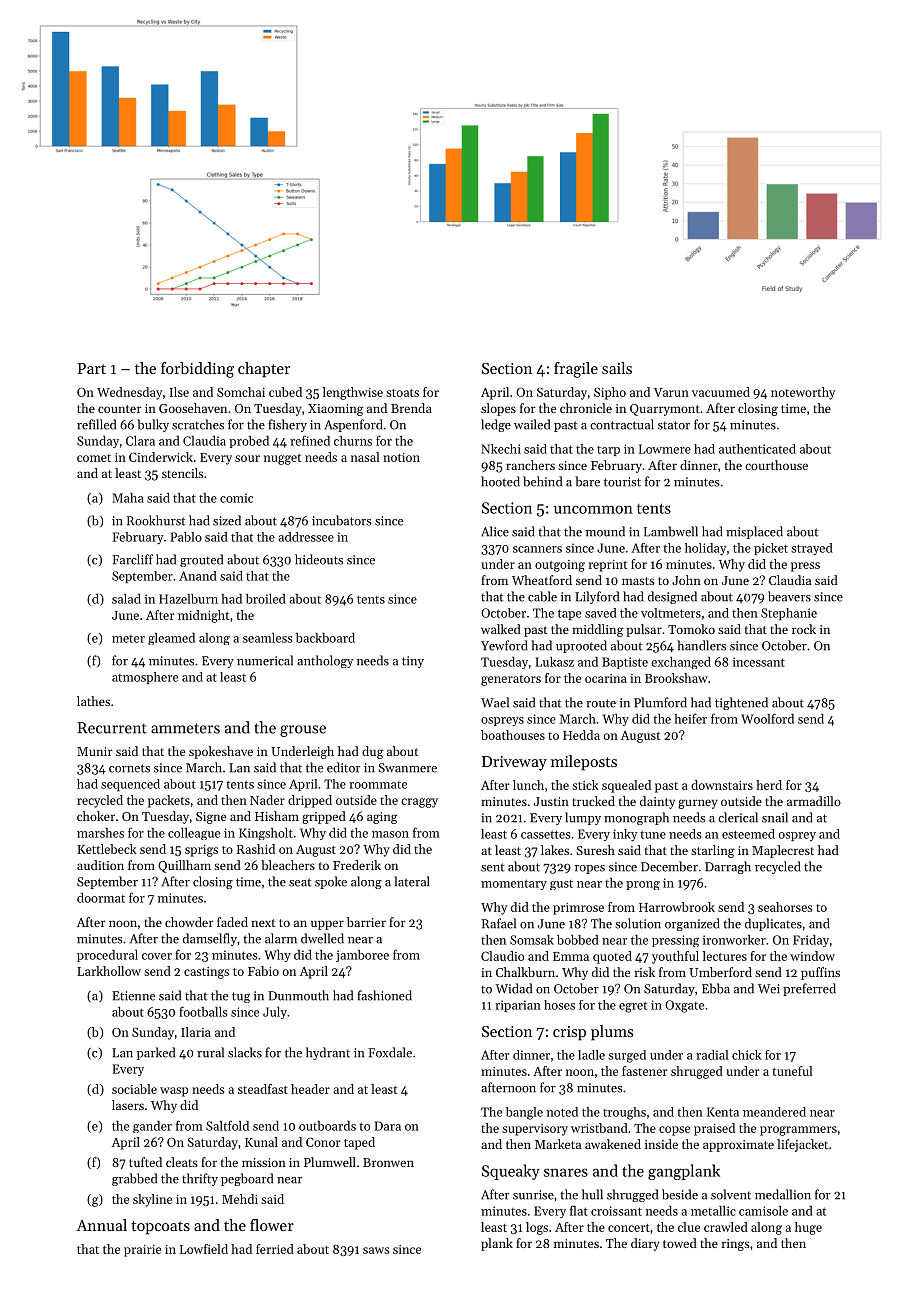  Describe the element at coordinates (303, 731) in the document. I see `grouse` at that location.
